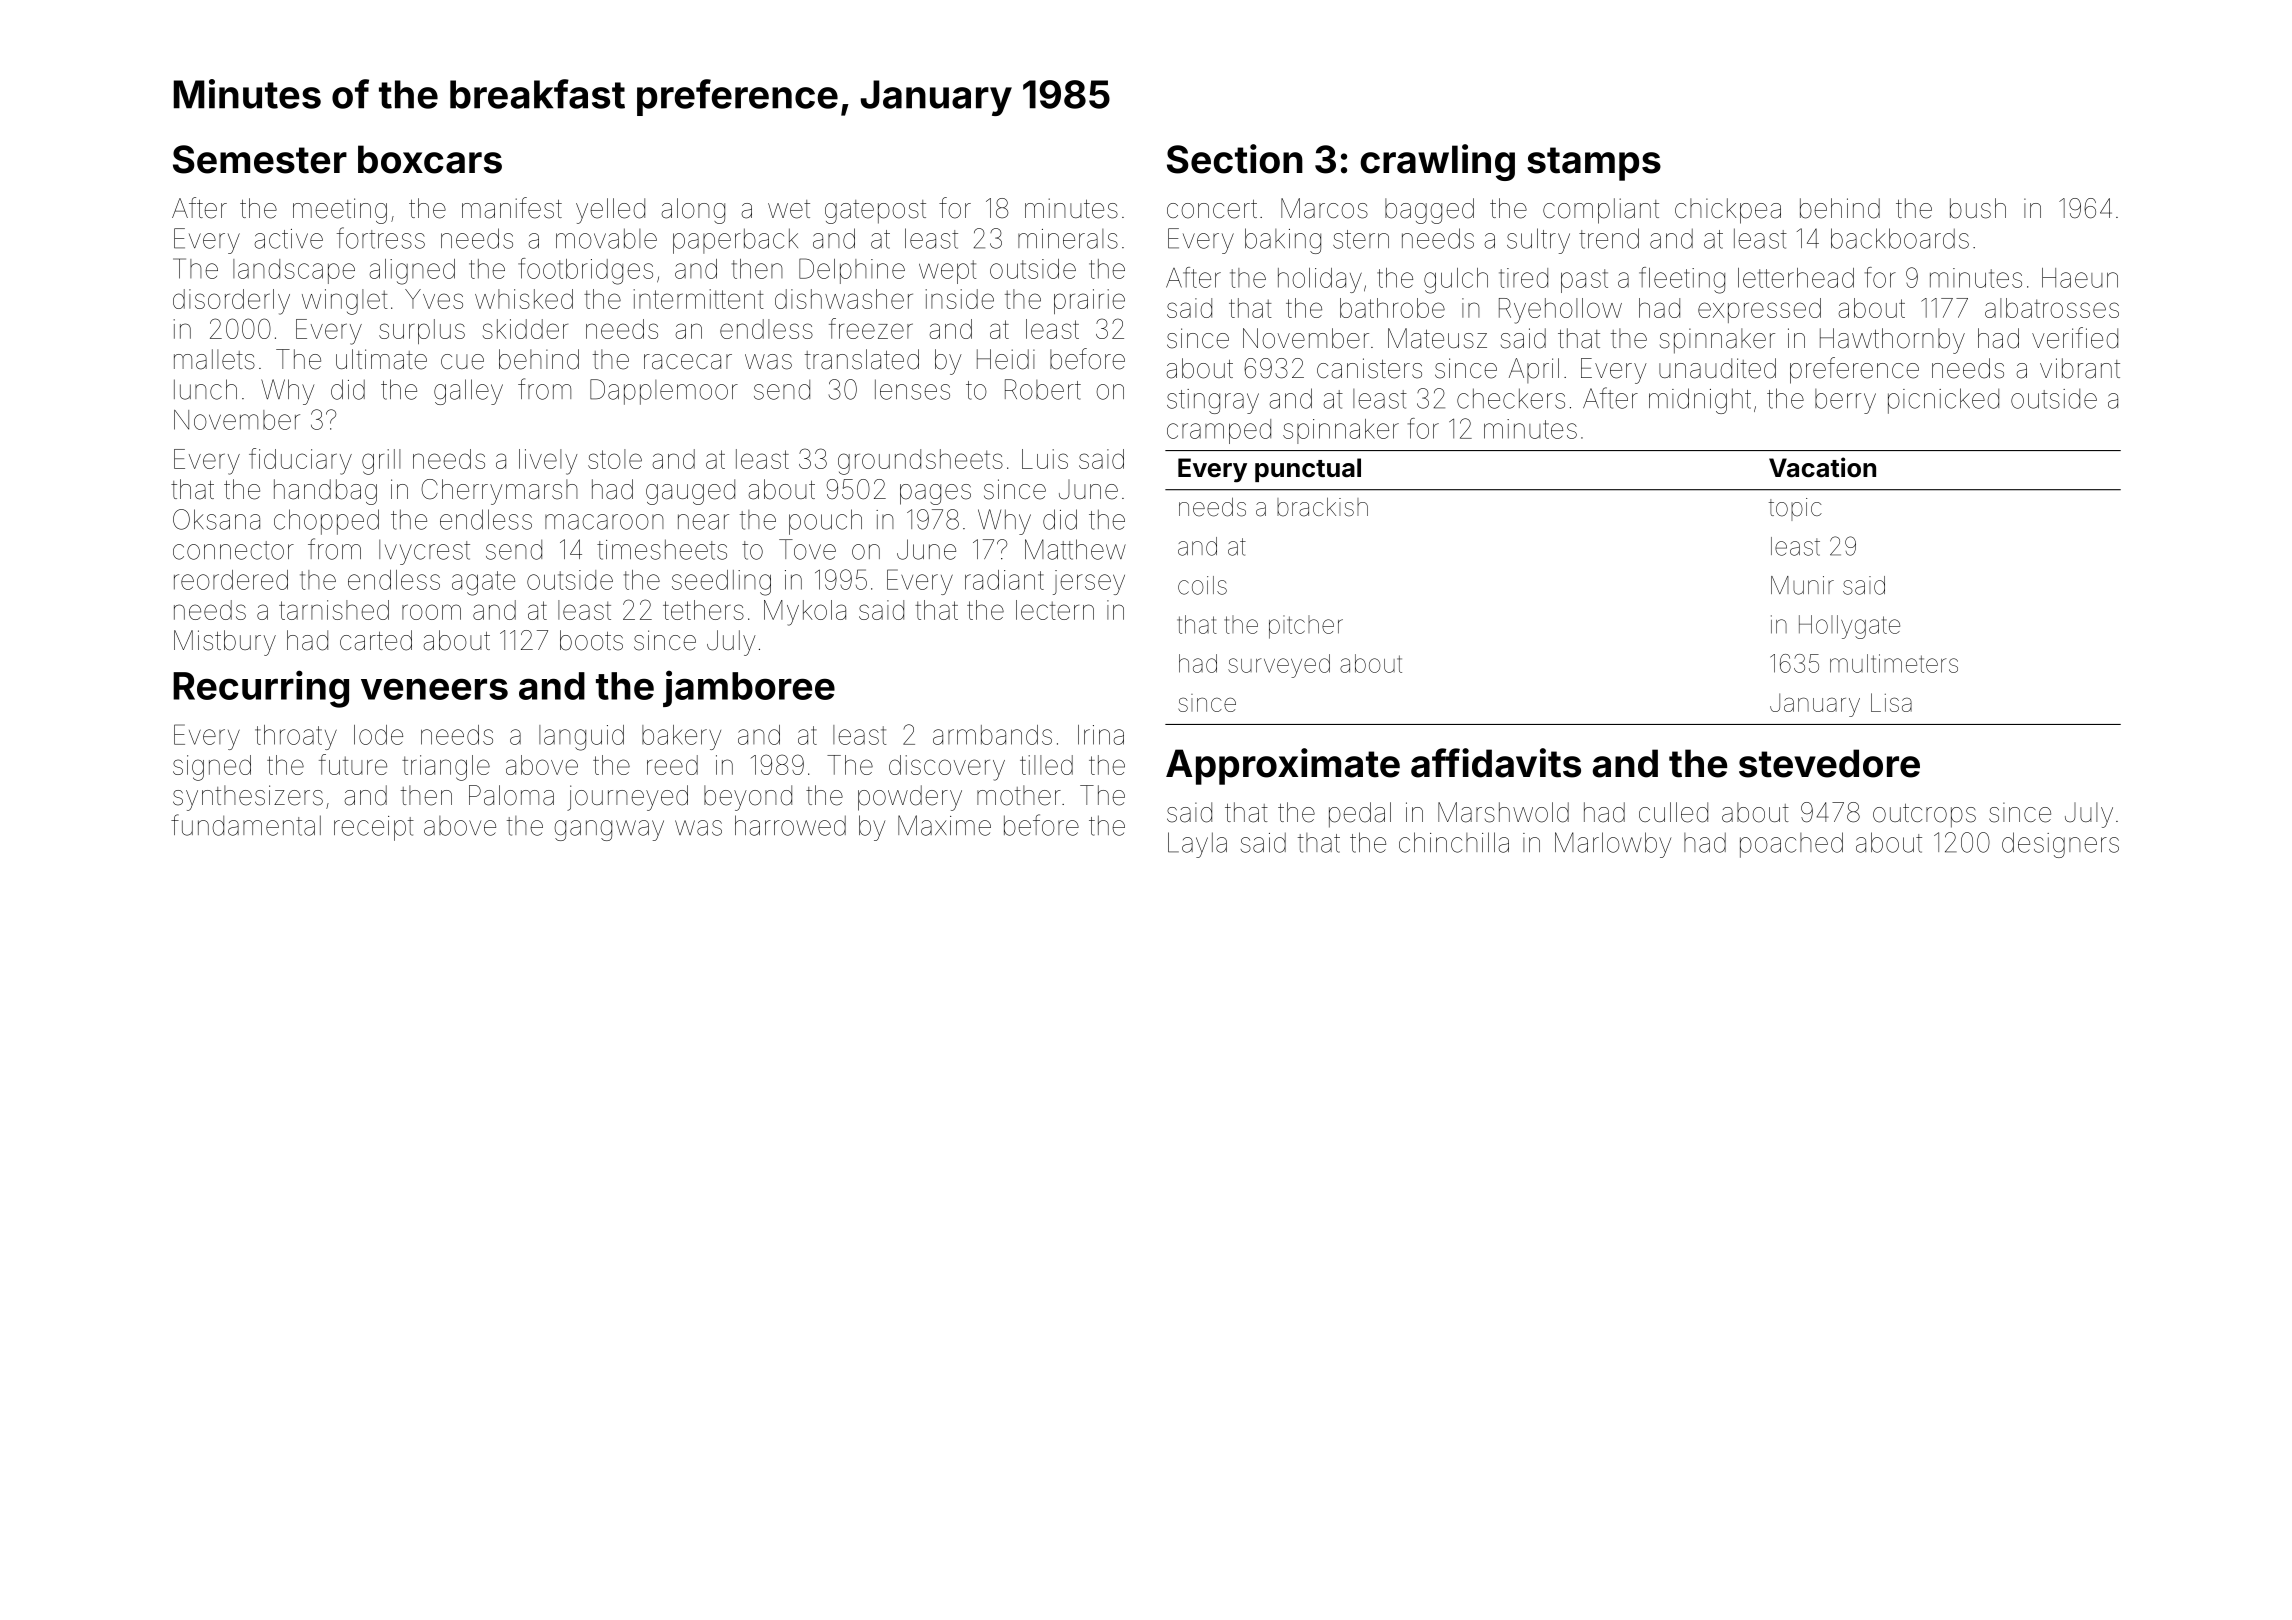 The image size is (2292, 1620). Describe the element at coordinates (1511, 398) in the image. I see `checkers` at that location.
